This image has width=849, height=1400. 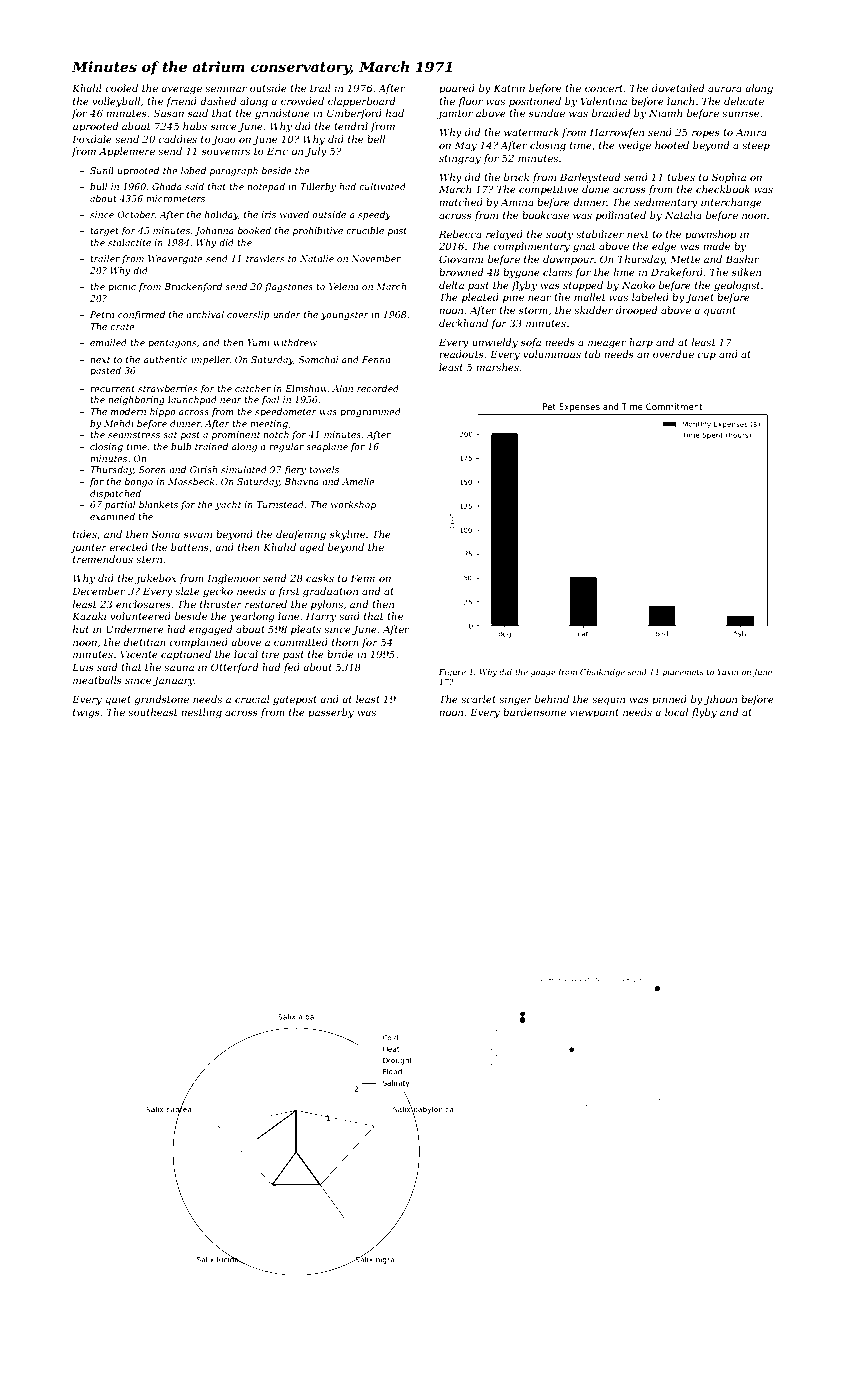 What do you see at coordinates (353, 505) in the image?
I see `workshop` at bounding box center [353, 505].
